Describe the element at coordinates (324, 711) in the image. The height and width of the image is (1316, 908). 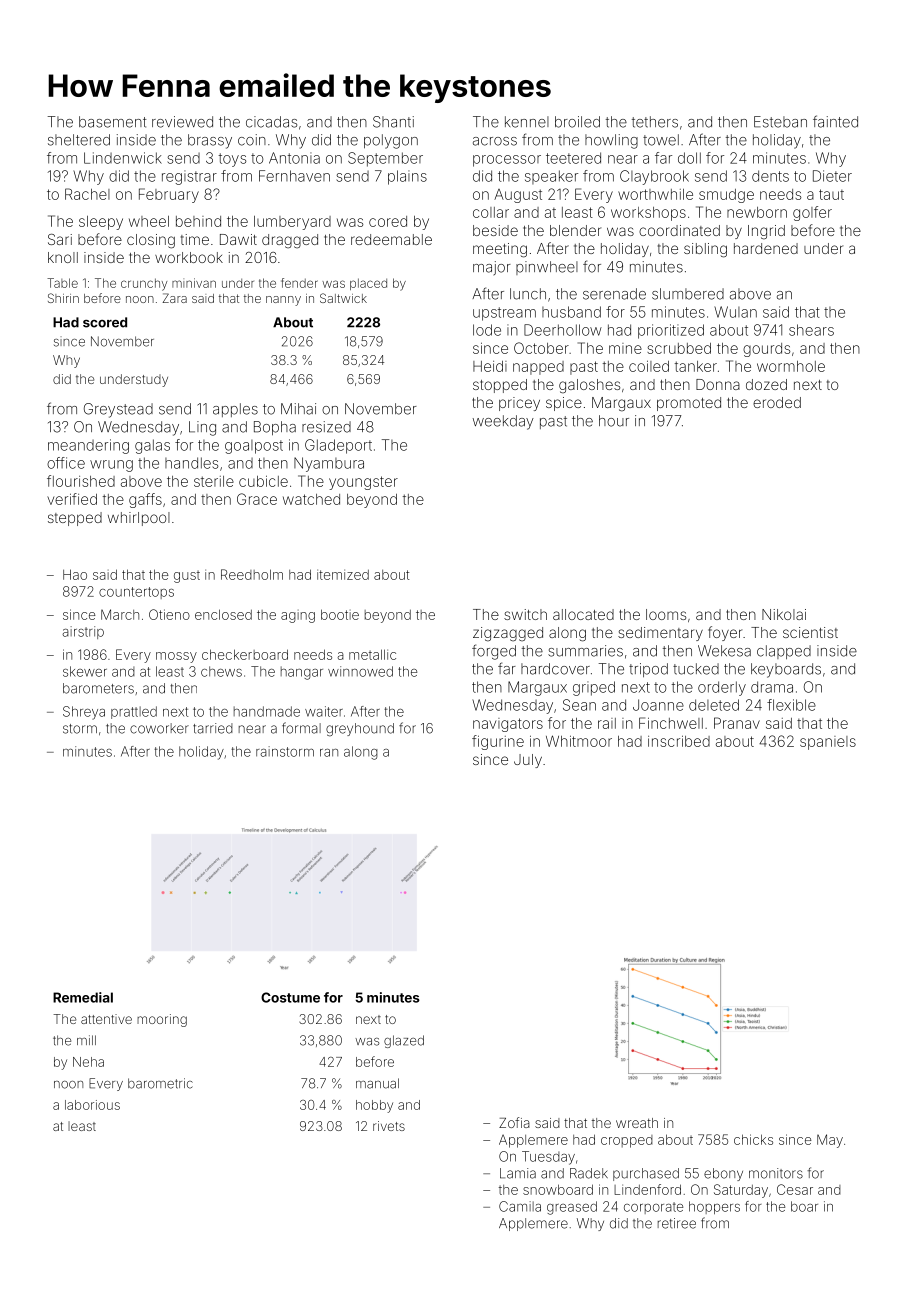
I see `waiter` at that location.
